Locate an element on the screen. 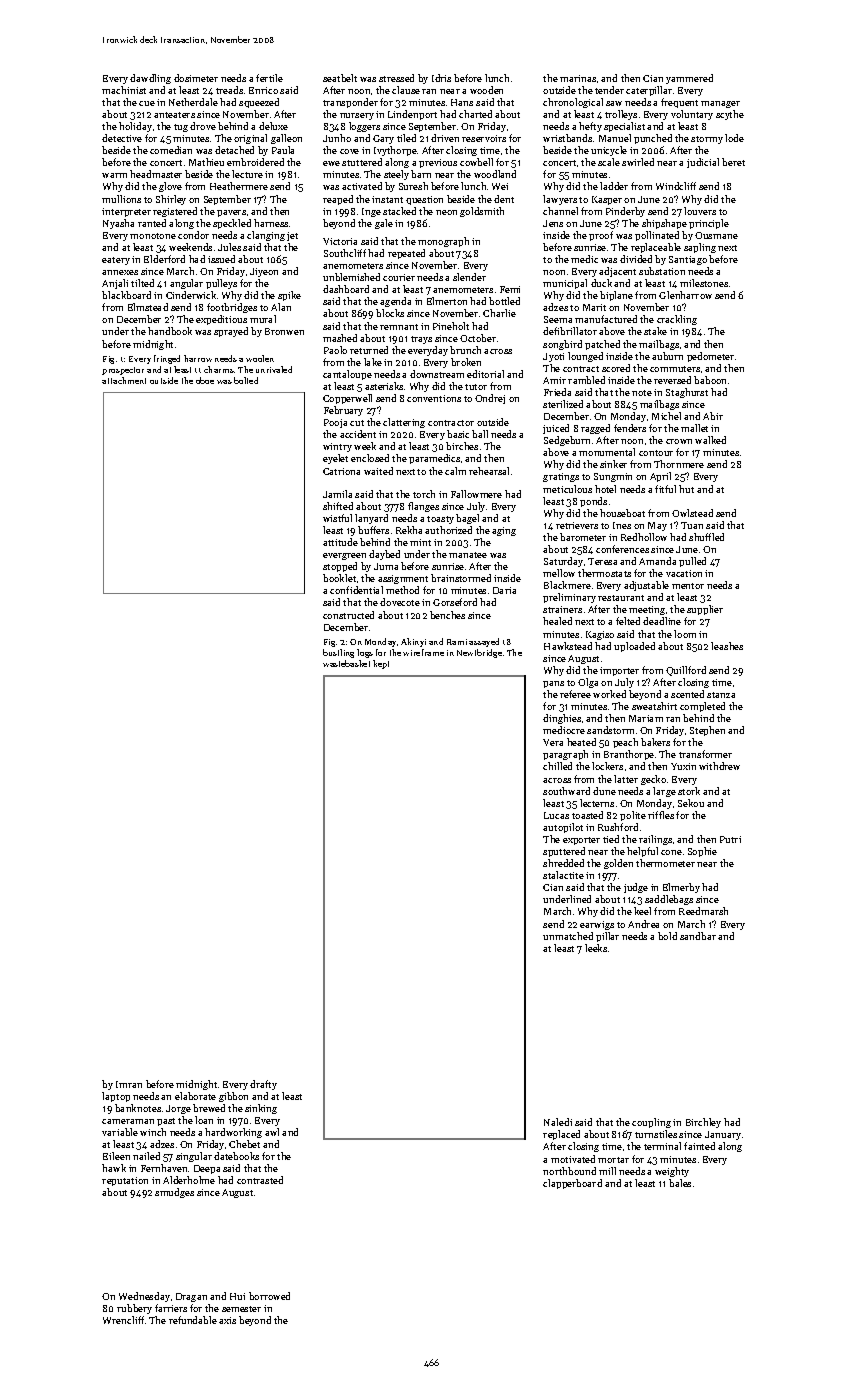 The image size is (849, 1400). borrowed is located at coordinates (269, 1296).
